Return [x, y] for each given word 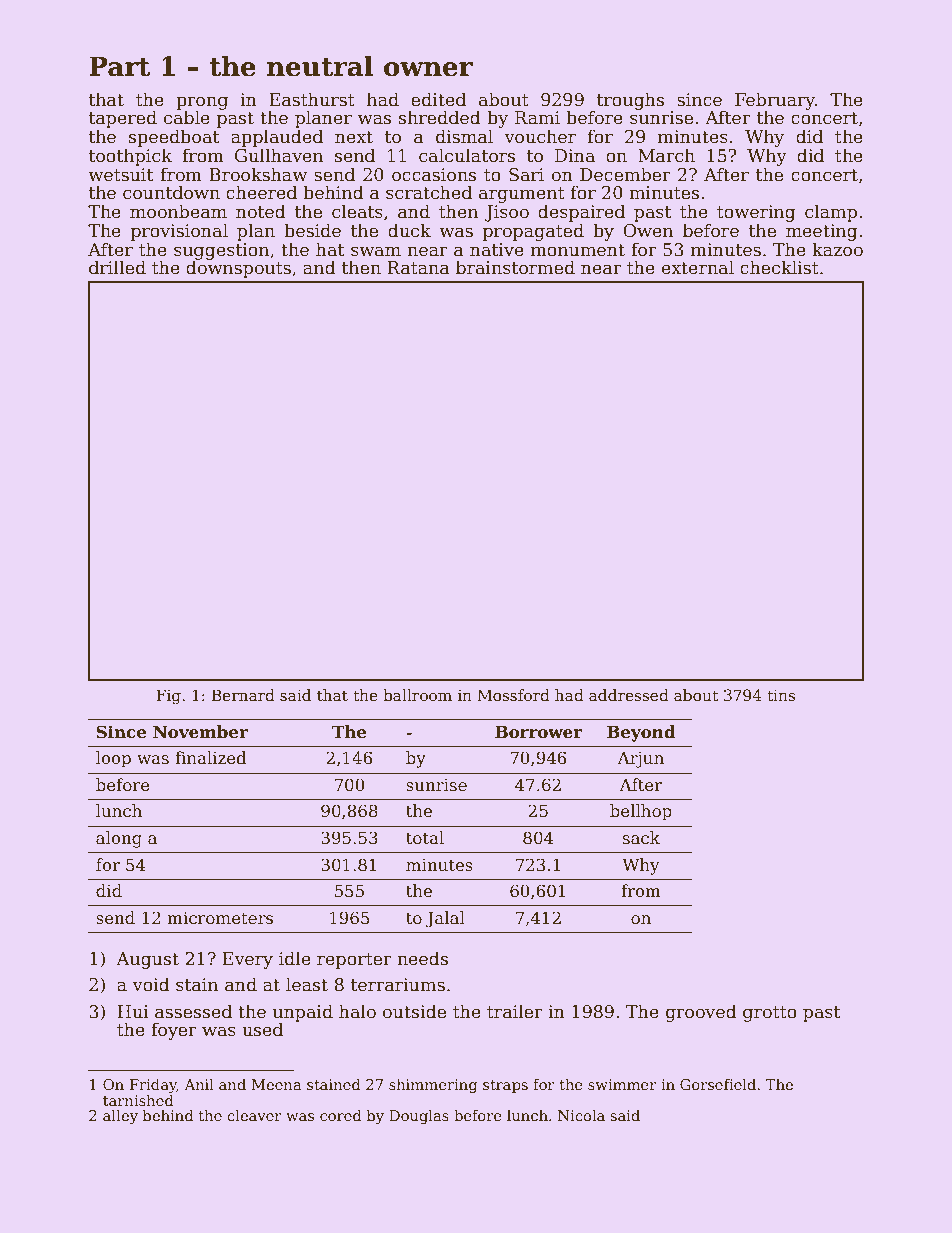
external [698, 267]
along [119, 839]
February [775, 101]
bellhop [641, 812]
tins [781, 695]
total [425, 838]
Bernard [243, 695]
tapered [123, 119]
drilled [117, 267]
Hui [133, 1012]
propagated [533, 232]
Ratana [418, 268]
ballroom [417, 695]
